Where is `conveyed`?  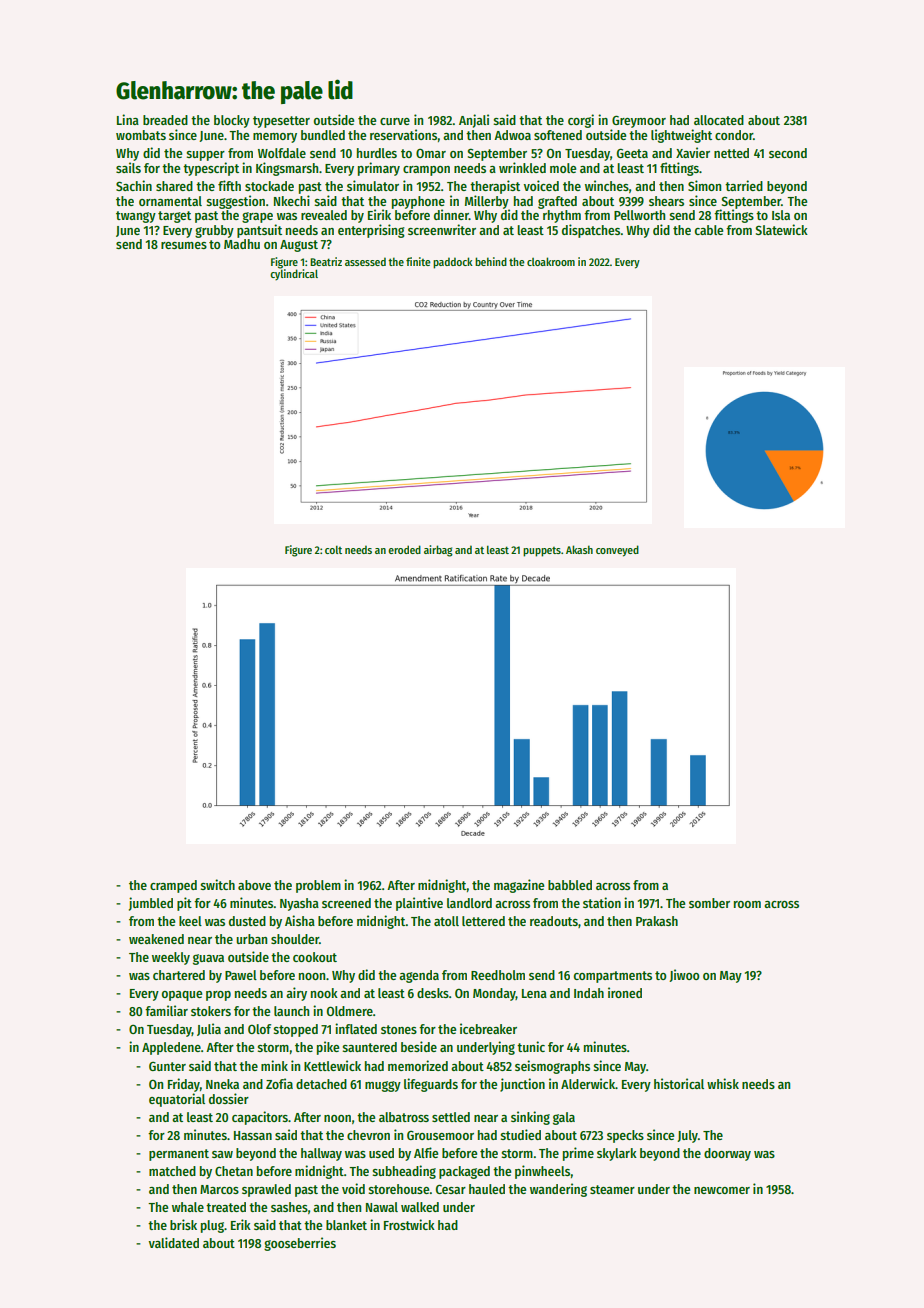 conveyed is located at coordinates (617, 551).
